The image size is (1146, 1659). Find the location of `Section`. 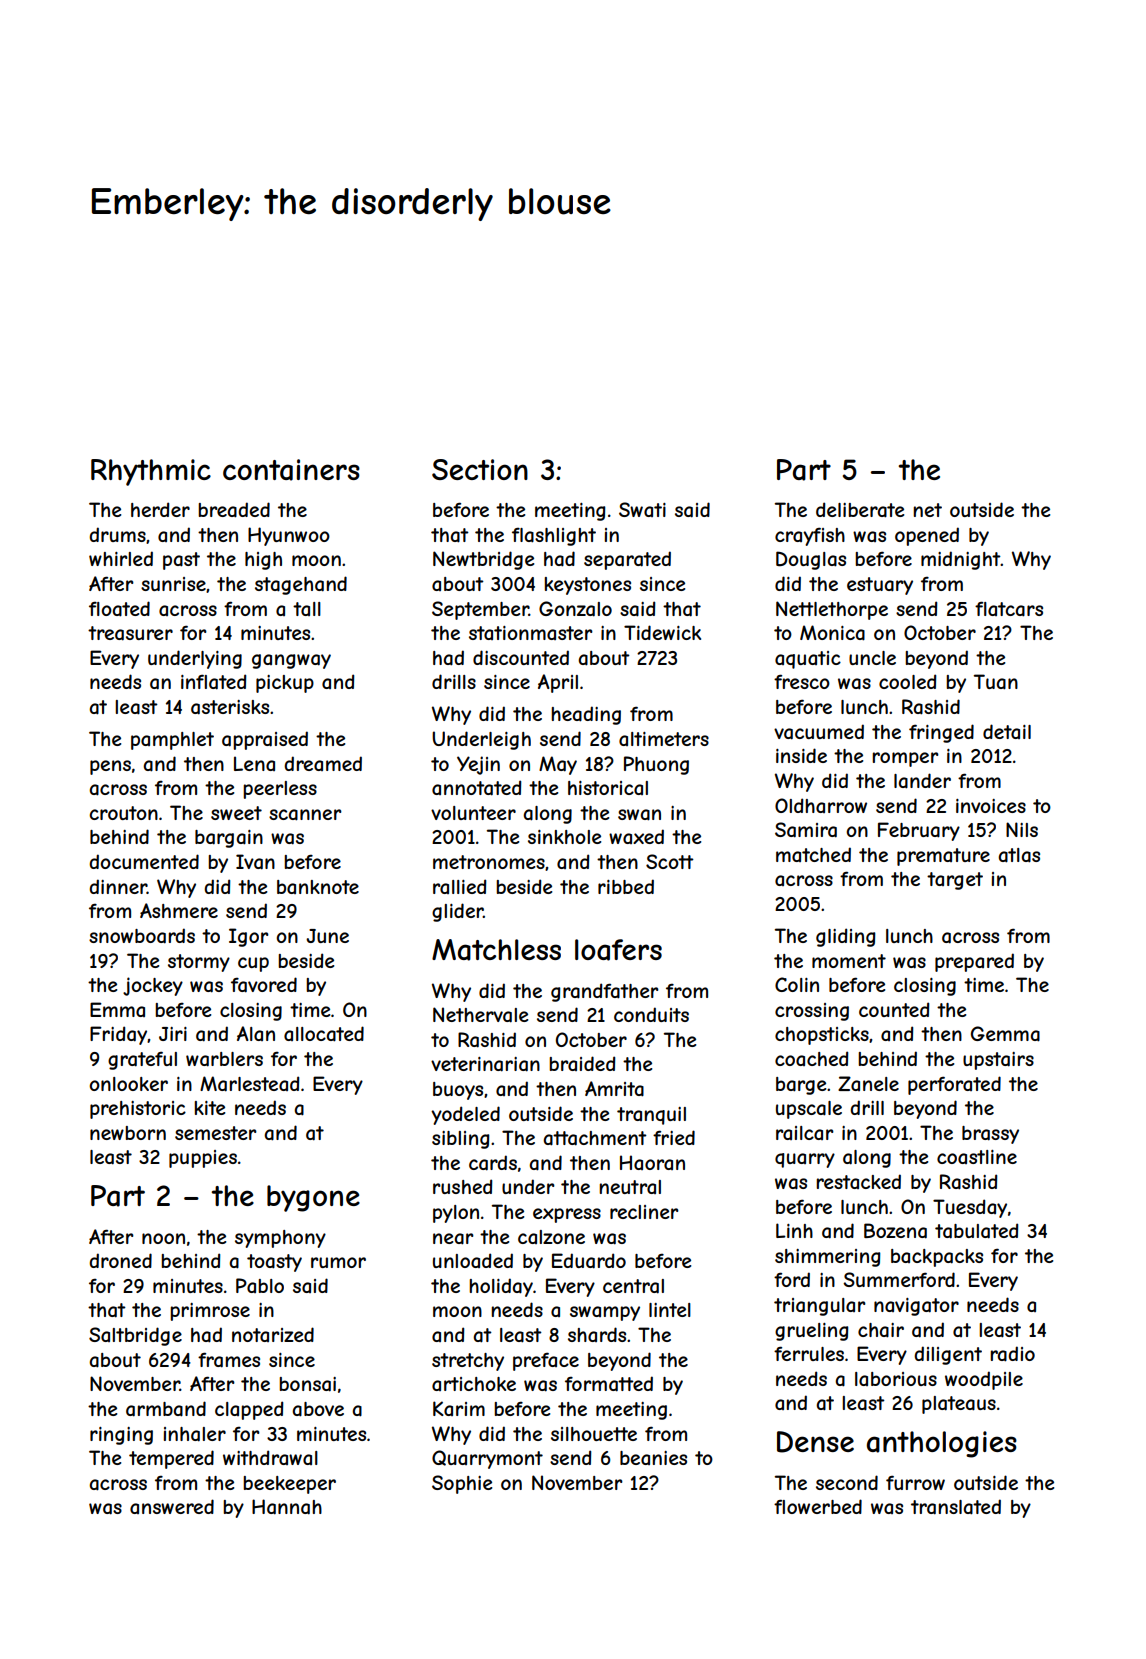

Section is located at coordinates (480, 469).
